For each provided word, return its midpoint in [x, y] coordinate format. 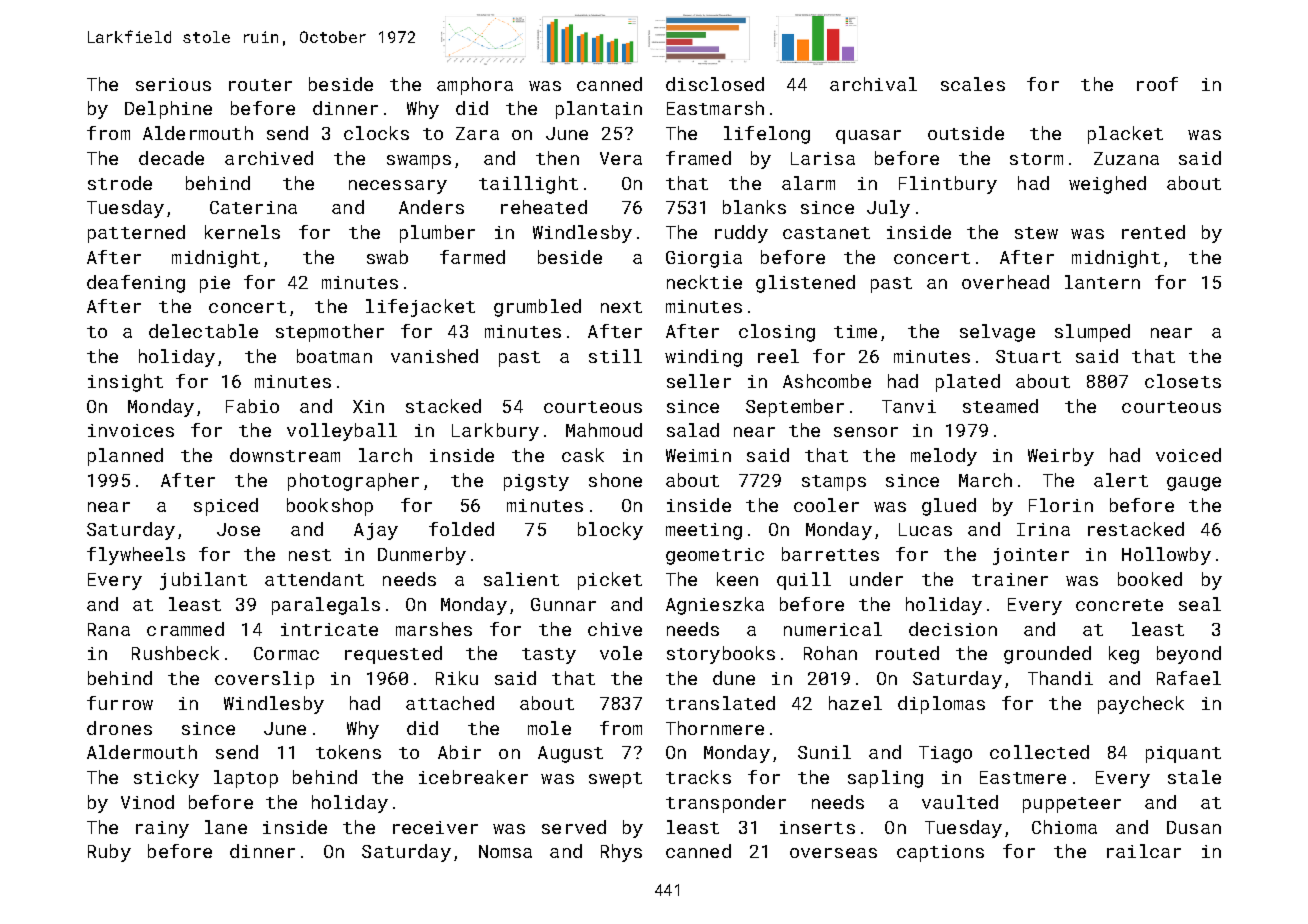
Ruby [109, 853]
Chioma [1064, 827]
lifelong [767, 135]
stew [1036, 233]
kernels [242, 232]
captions [940, 853]
